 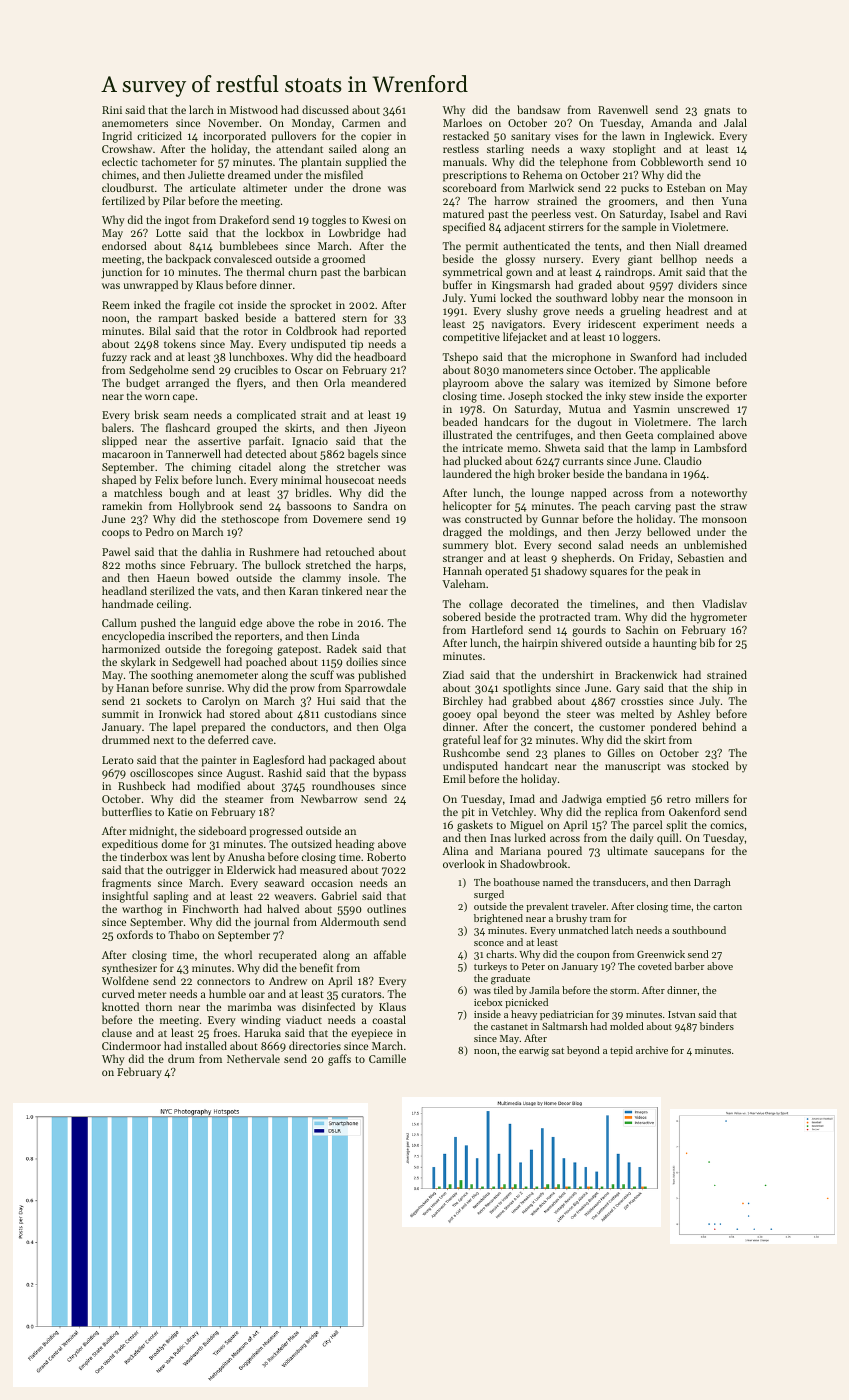 What do you see at coordinates (131, 1045) in the screenshot?
I see `Cindermoor` at bounding box center [131, 1045].
